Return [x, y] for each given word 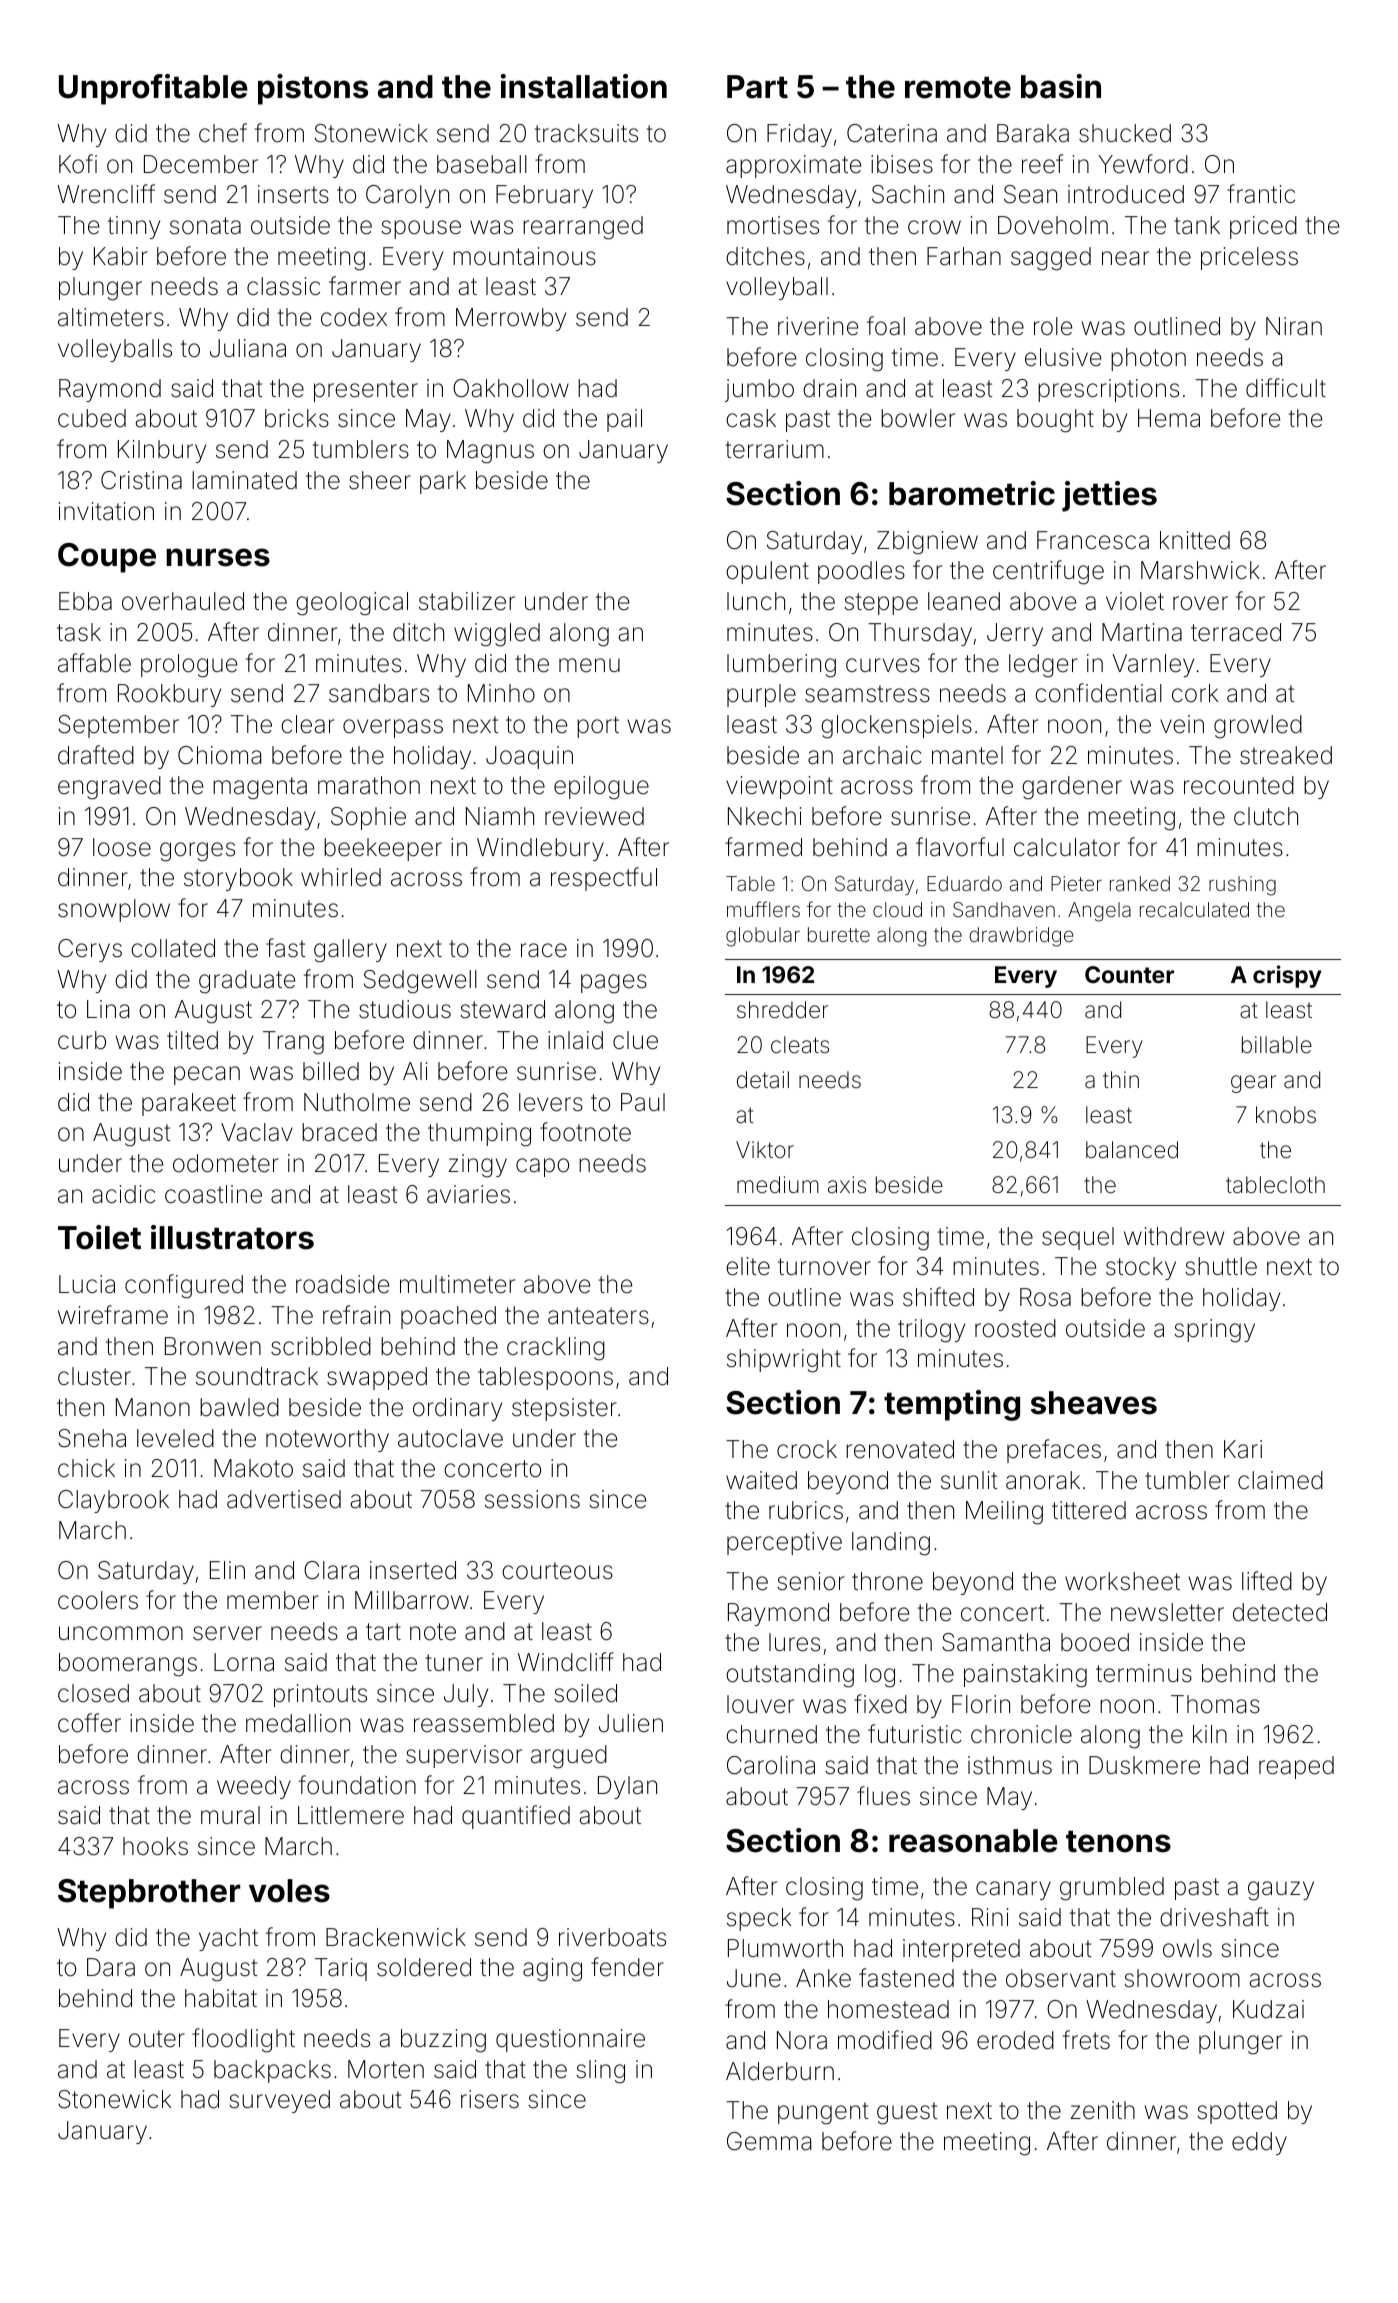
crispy [1287, 976]
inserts [293, 194]
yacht [228, 1939]
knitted [1195, 540]
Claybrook [113, 1501]
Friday [799, 135]
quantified [516, 1817]
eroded [1015, 2040]
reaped [1296, 1767]
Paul [643, 1102]
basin [1061, 86]
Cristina [141, 480]
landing [891, 1544]
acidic [123, 1194]
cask [751, 418]
